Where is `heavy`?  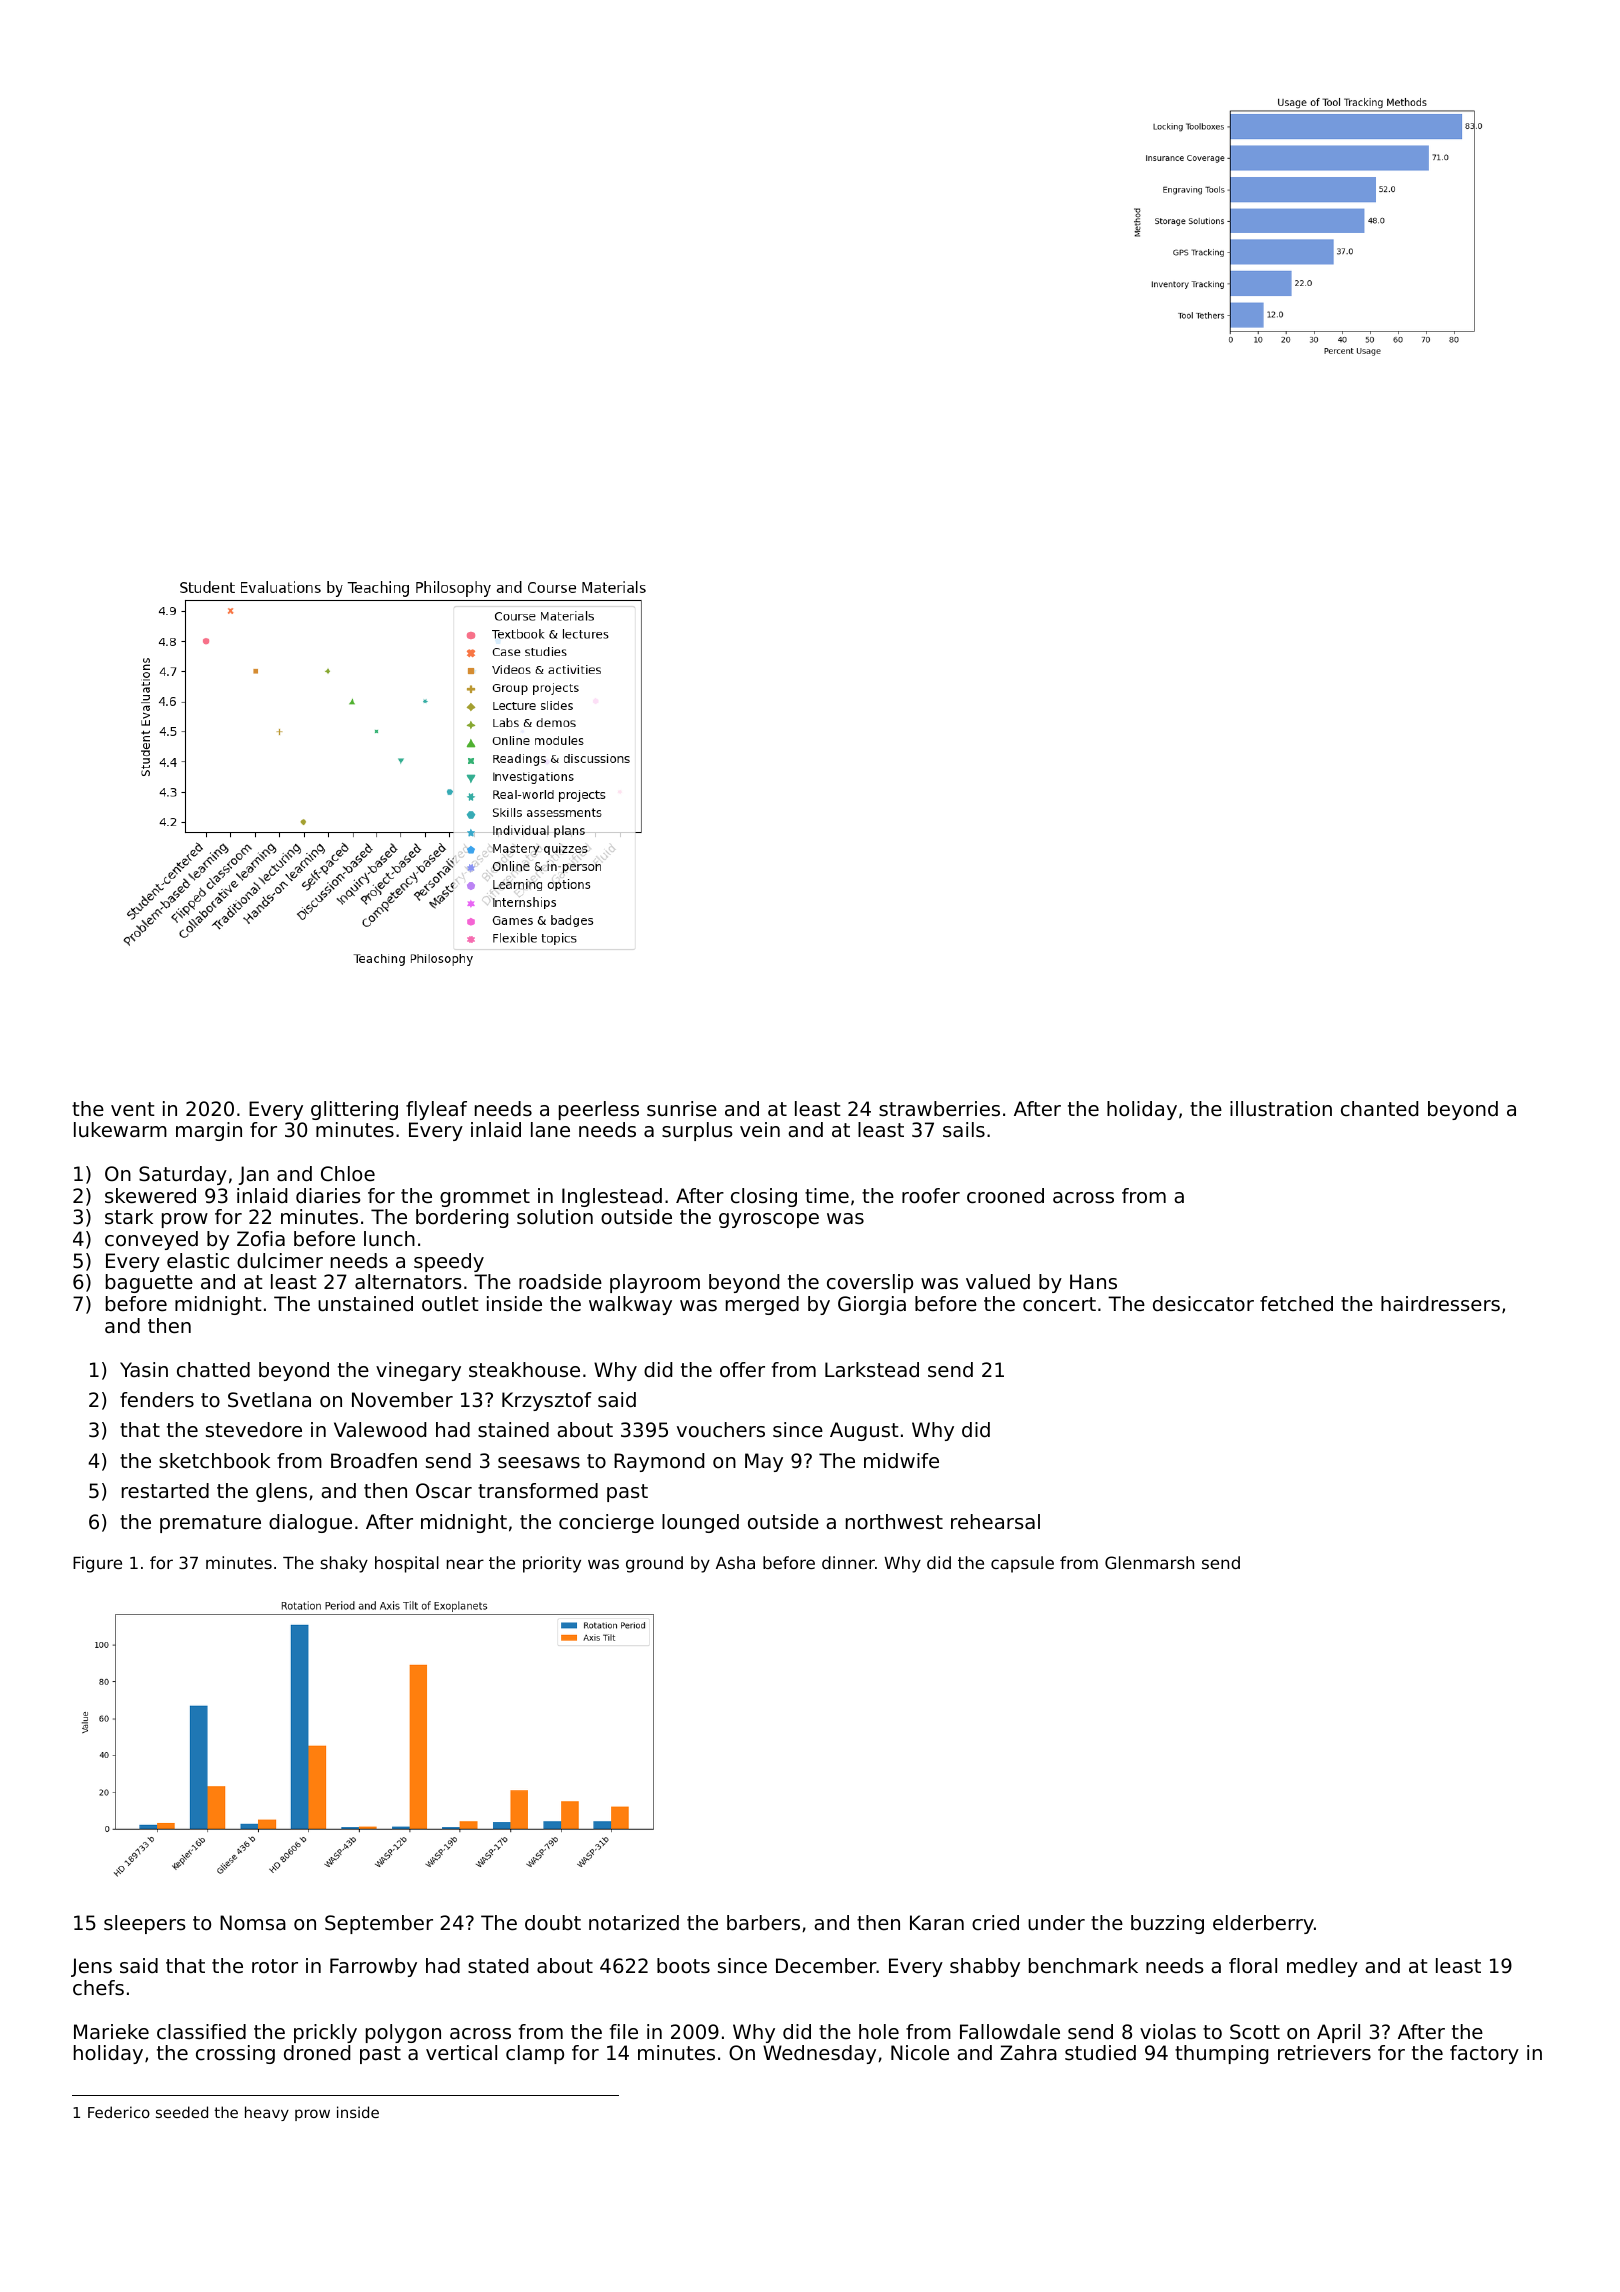 heavy is located at coordinates (267, 2113).
